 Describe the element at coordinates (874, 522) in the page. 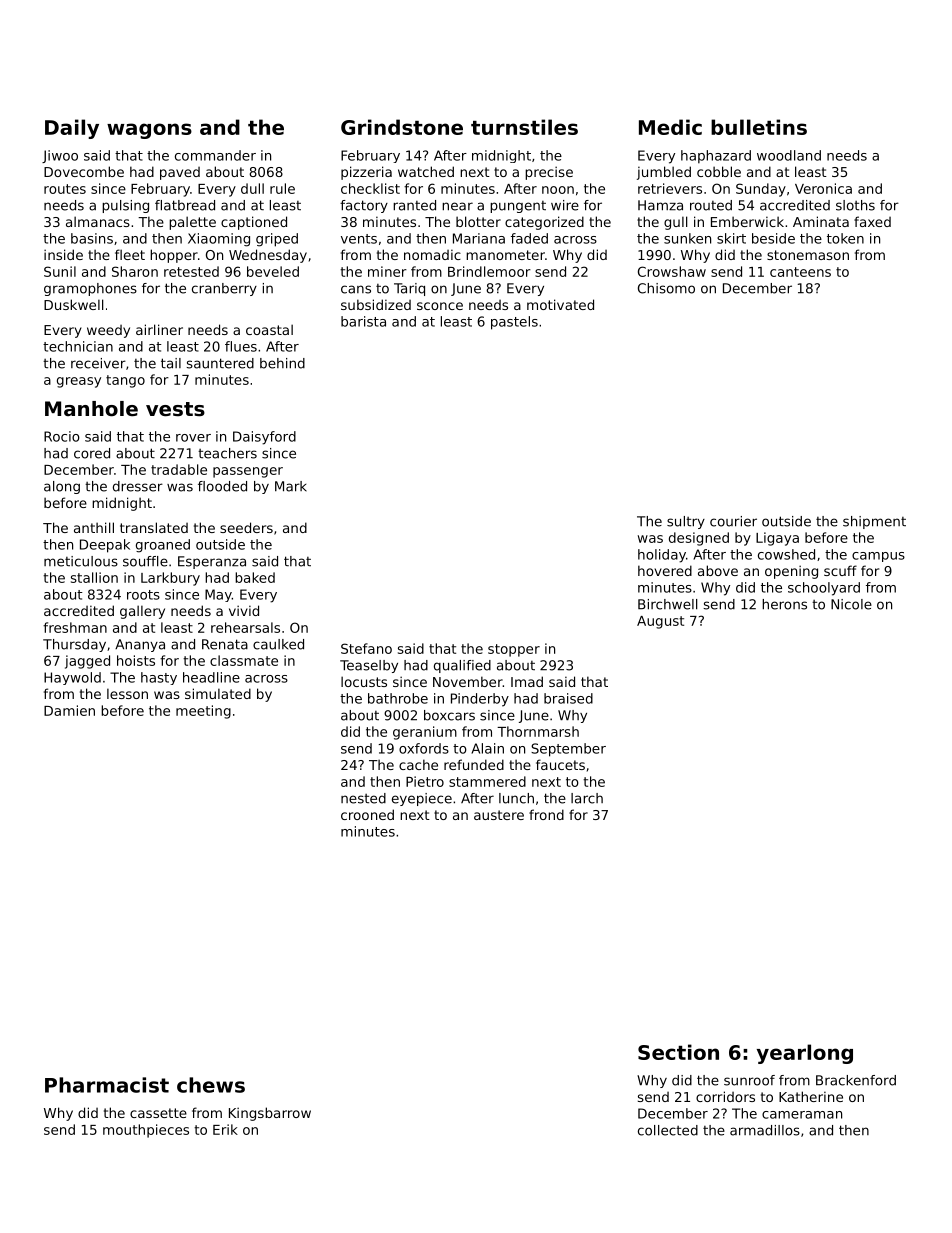

I see `shipment` at that location.
